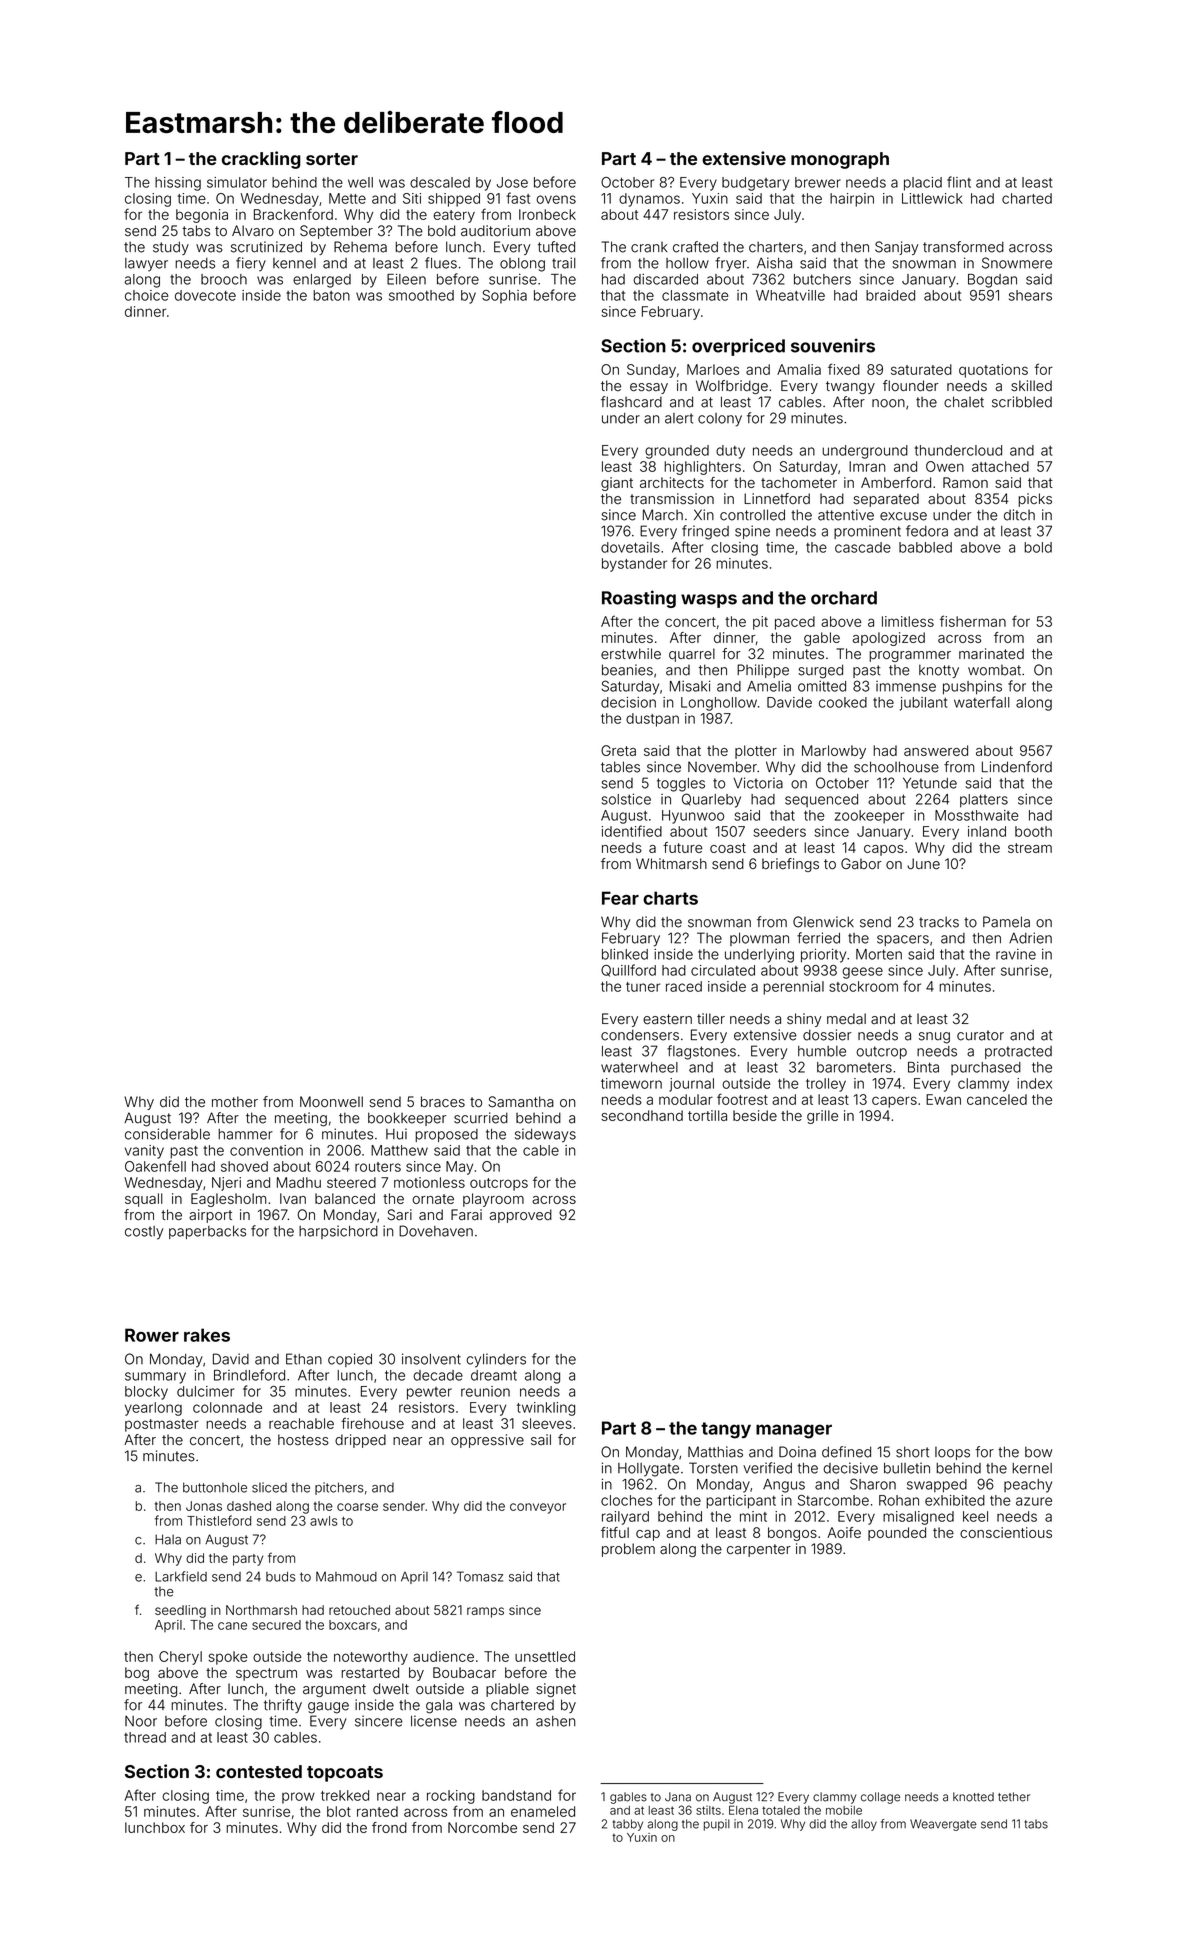  What do you see at coordinates (923, 184) in the screenshot?
I see `placid` at bounding box center [923, 184].
